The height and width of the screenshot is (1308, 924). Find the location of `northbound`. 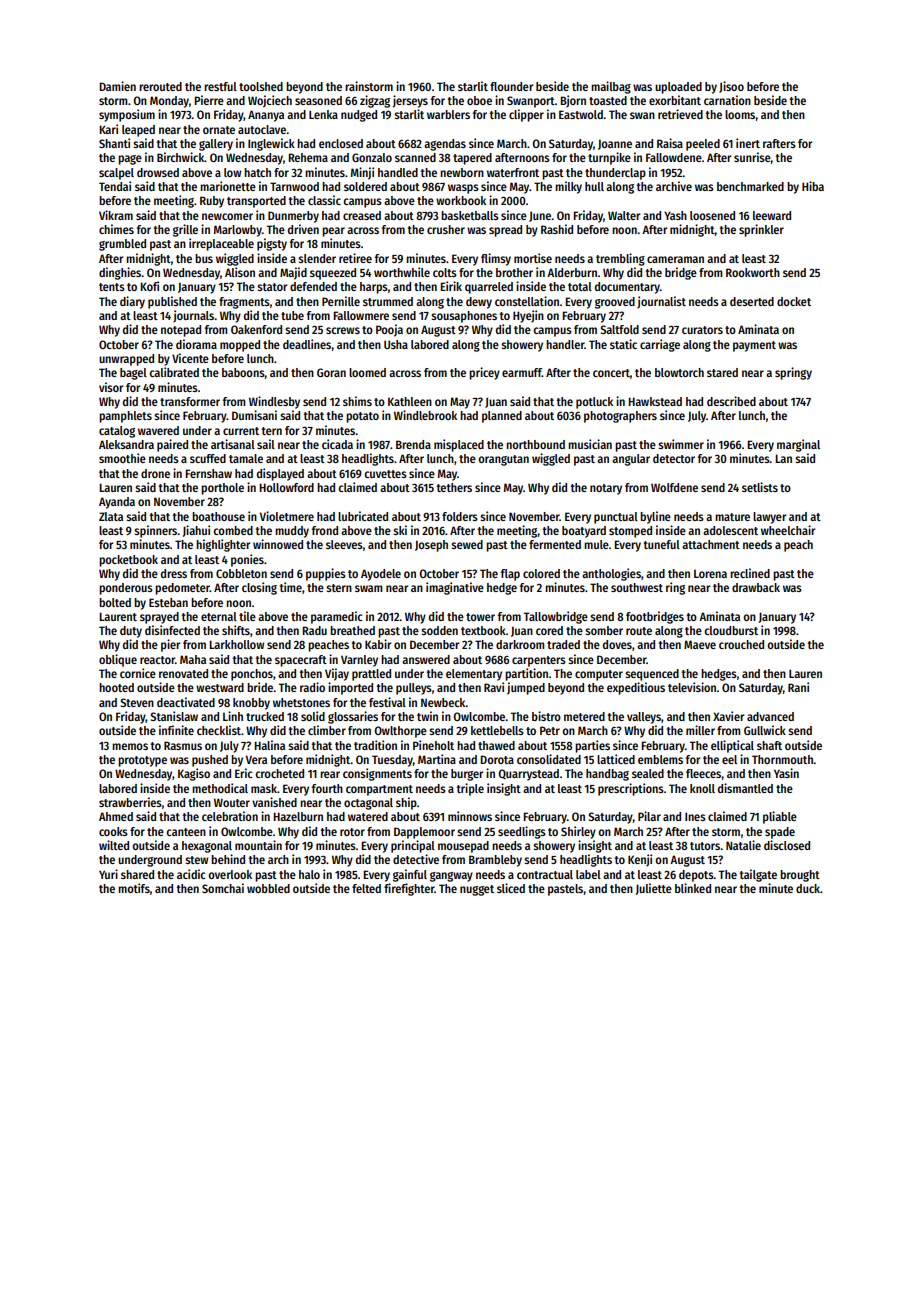

northbound is located at coordinates (535, 444).
